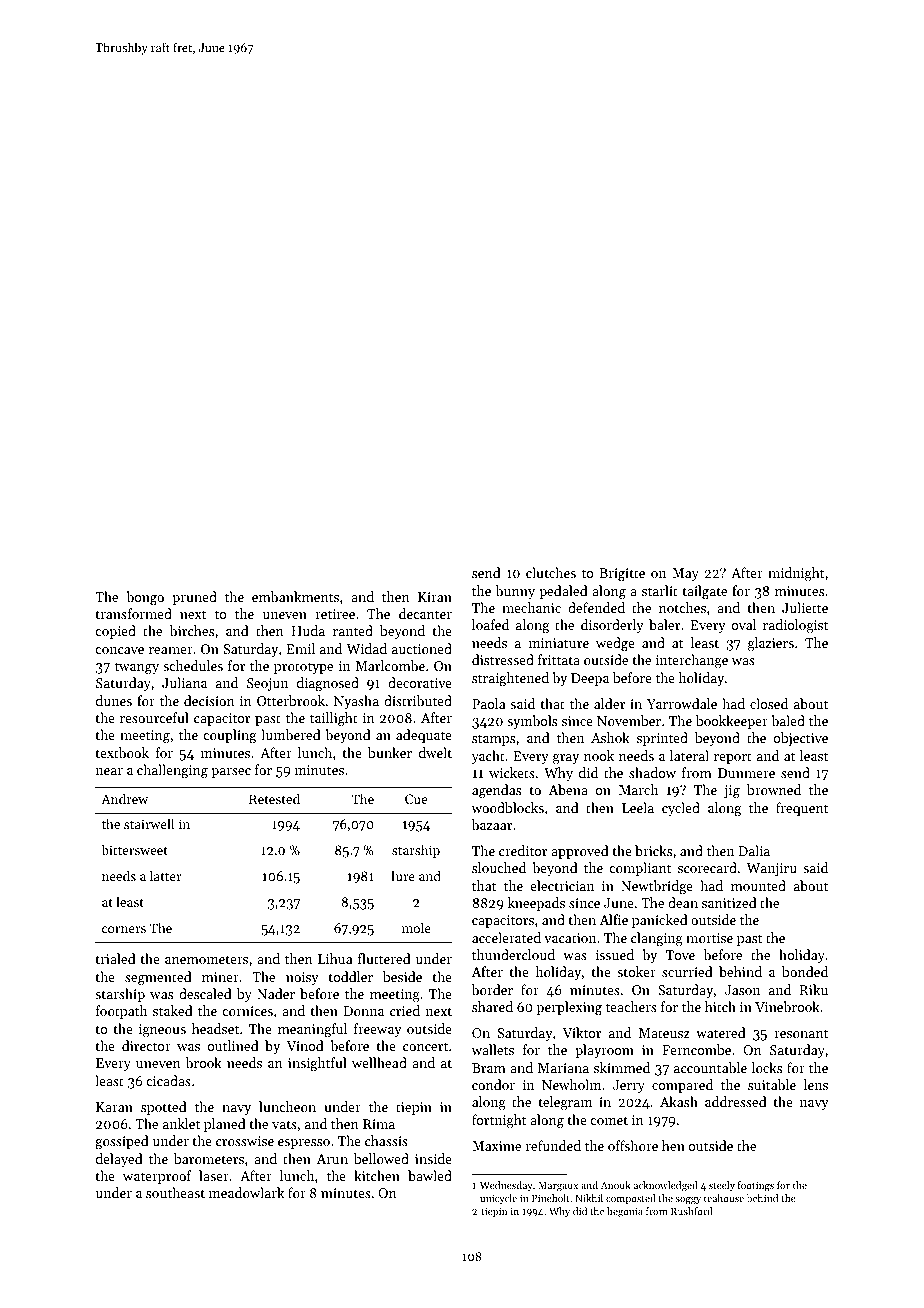 This document has width=924, height=1308. I want to click on Nader, so click(276, 993).
